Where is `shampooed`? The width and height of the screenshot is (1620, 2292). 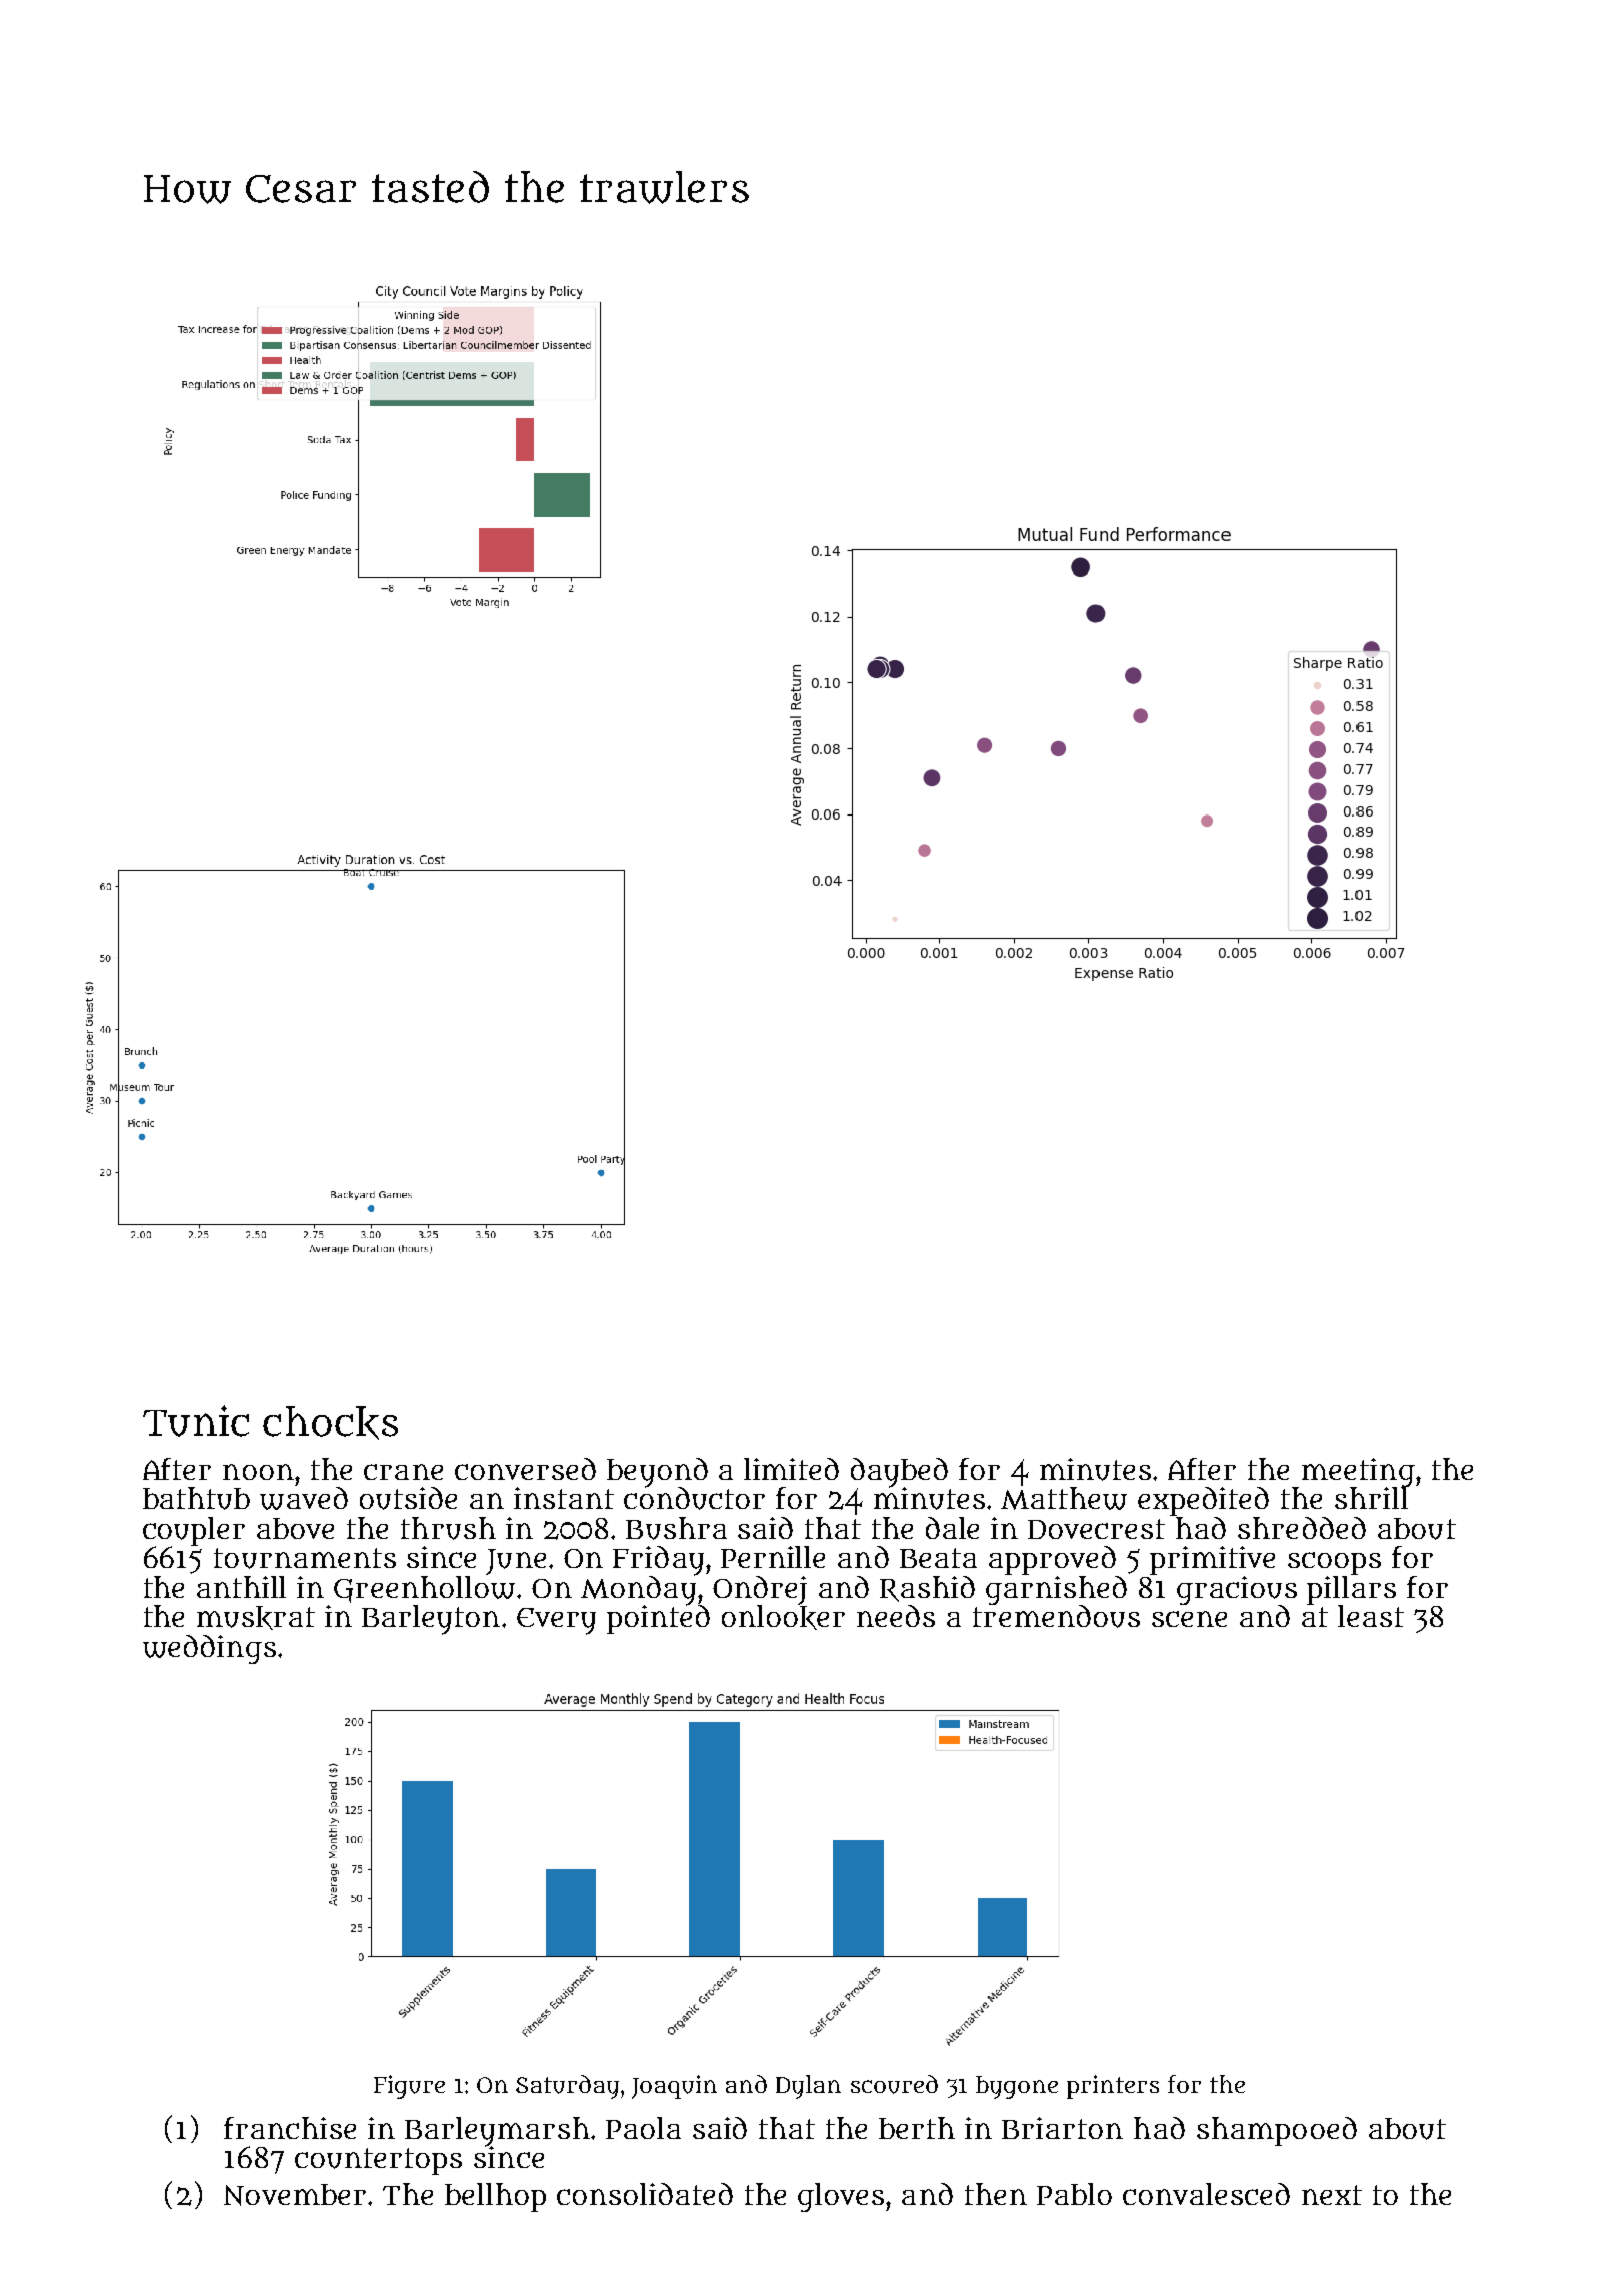
shampooed is located at coordinates (1277, 2131).
